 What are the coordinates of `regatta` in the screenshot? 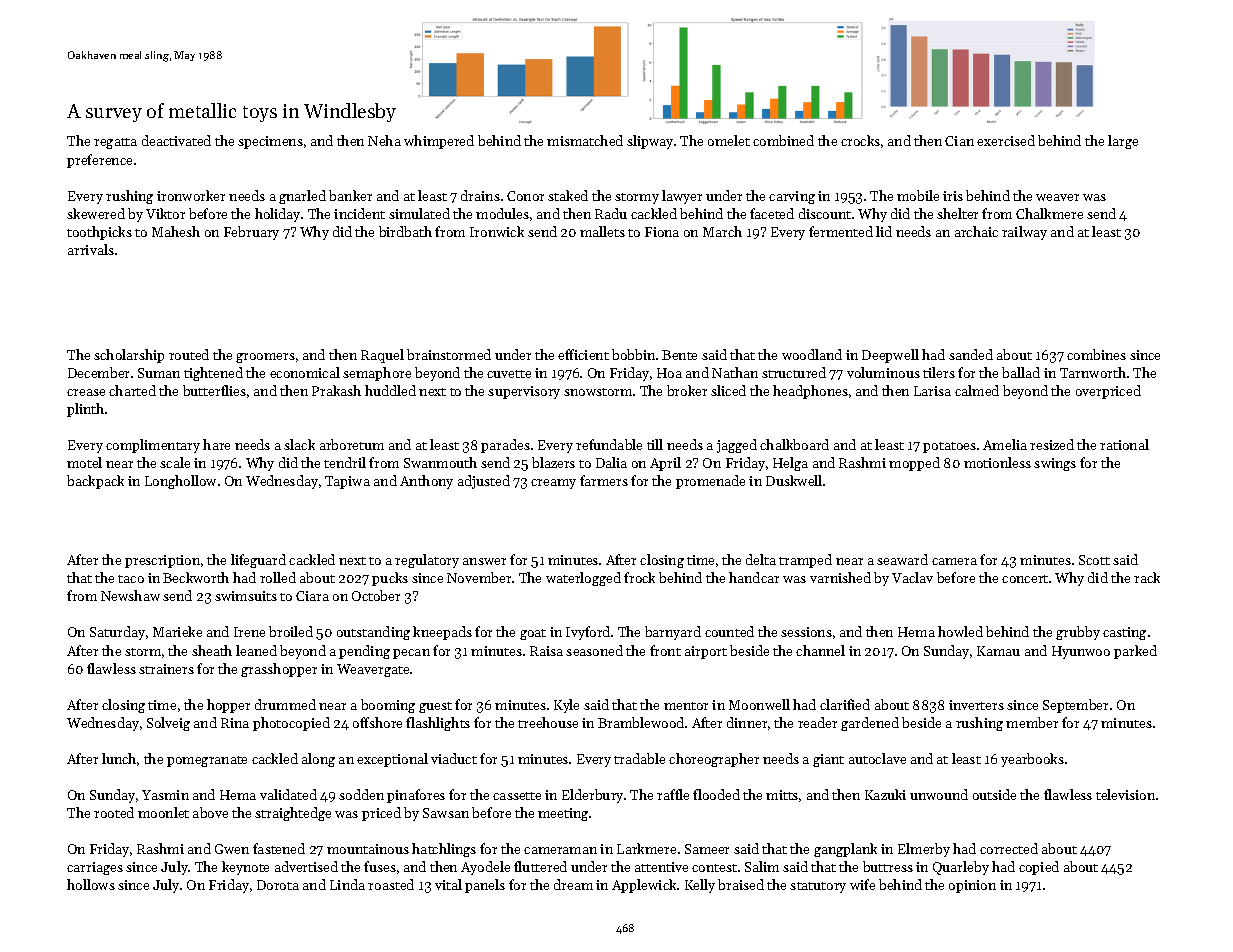 It's located at (115, 143).
